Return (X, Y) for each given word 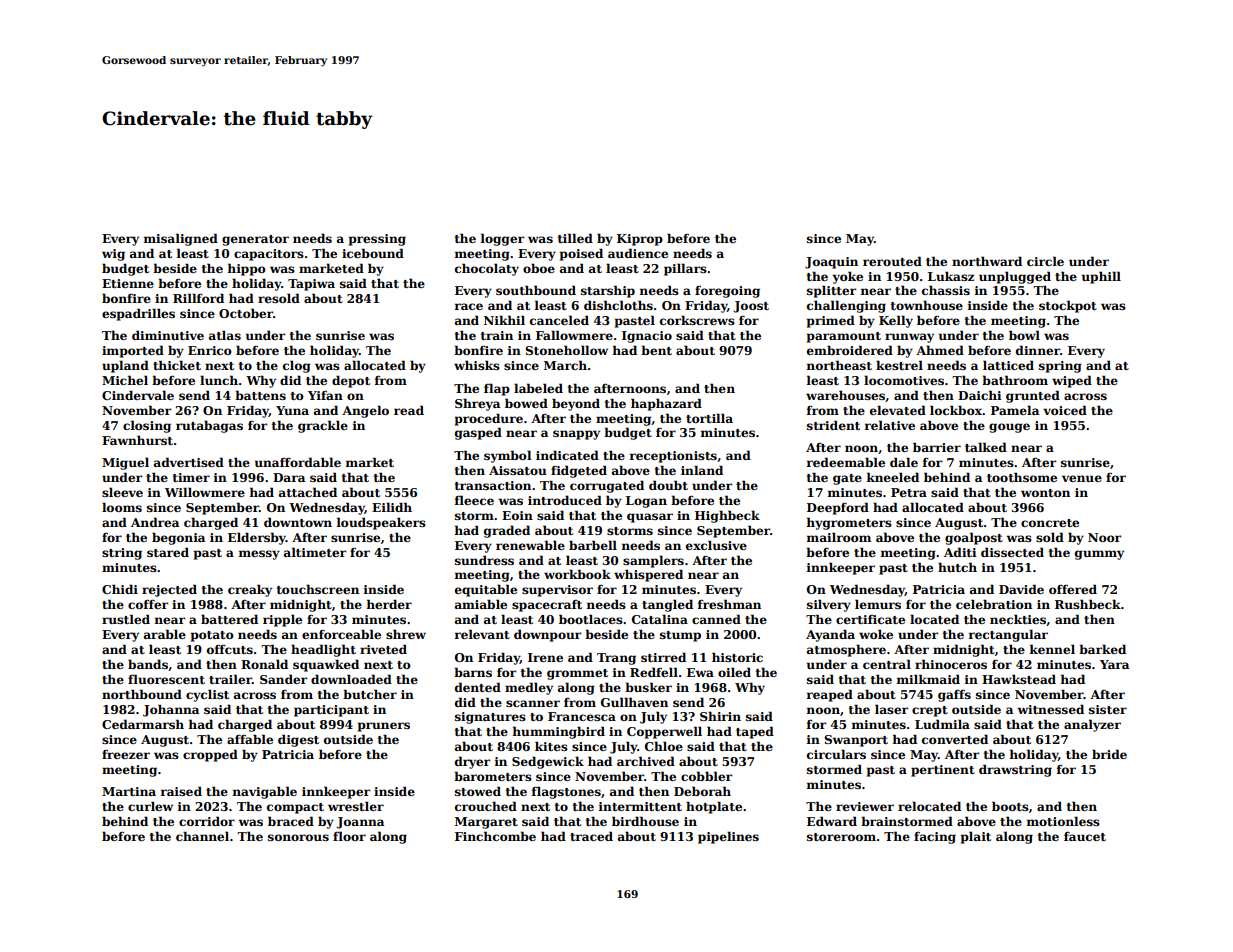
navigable (265, 792)
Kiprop (640, 240)
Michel (125, 380)
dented (478, 687)
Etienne (128, 283)
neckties (1018, 619)
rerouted (892, 261)
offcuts (230, 649)
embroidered (850, 350)
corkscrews (697, 320)
